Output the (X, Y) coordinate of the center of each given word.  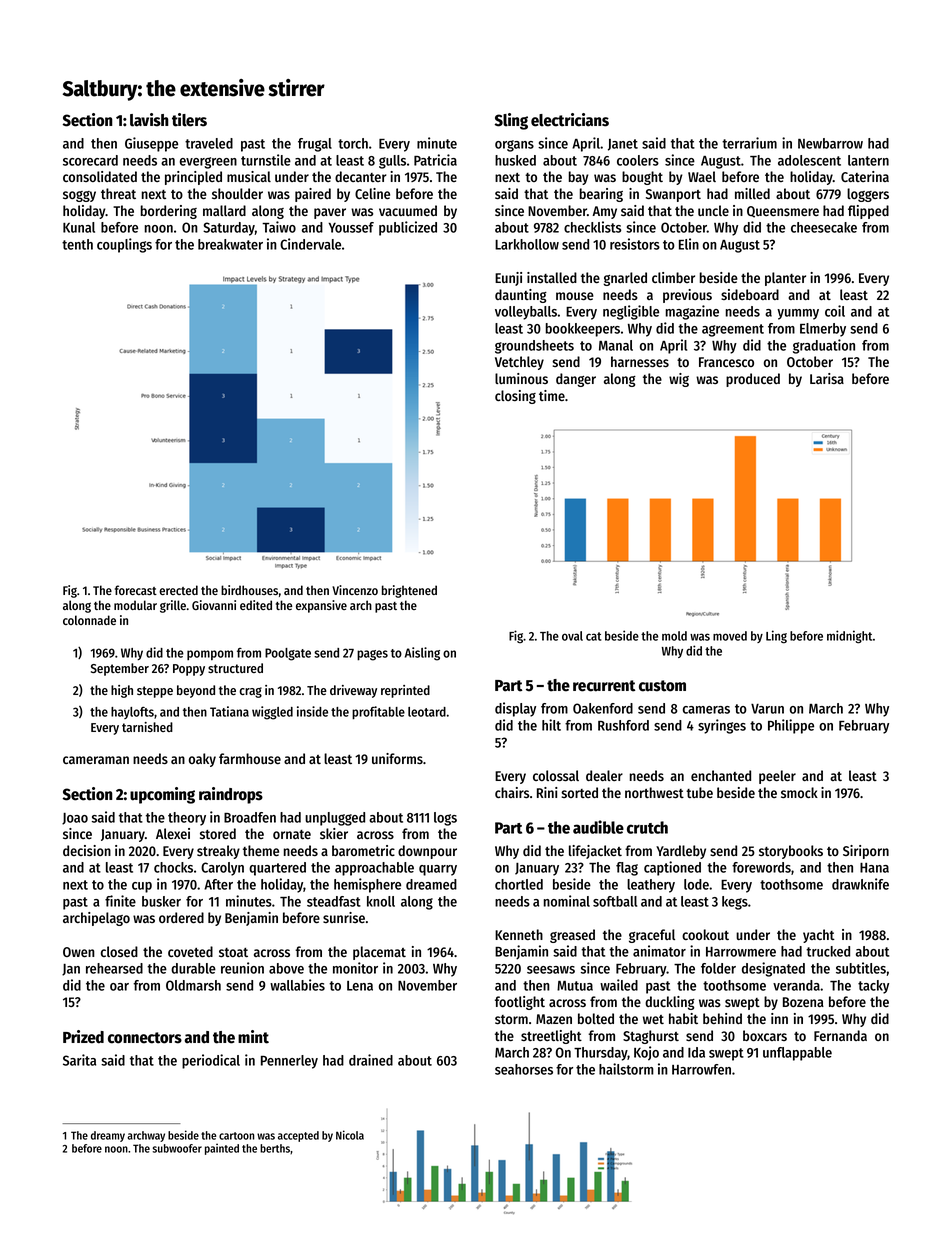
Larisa (827, 378)
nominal (567, 901)
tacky (873, 987)
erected (178, 590)
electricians (570, 120)
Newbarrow (830, 143)
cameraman (96, 760)
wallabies (297, 985)
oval (572, 636)
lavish (149, 120)
